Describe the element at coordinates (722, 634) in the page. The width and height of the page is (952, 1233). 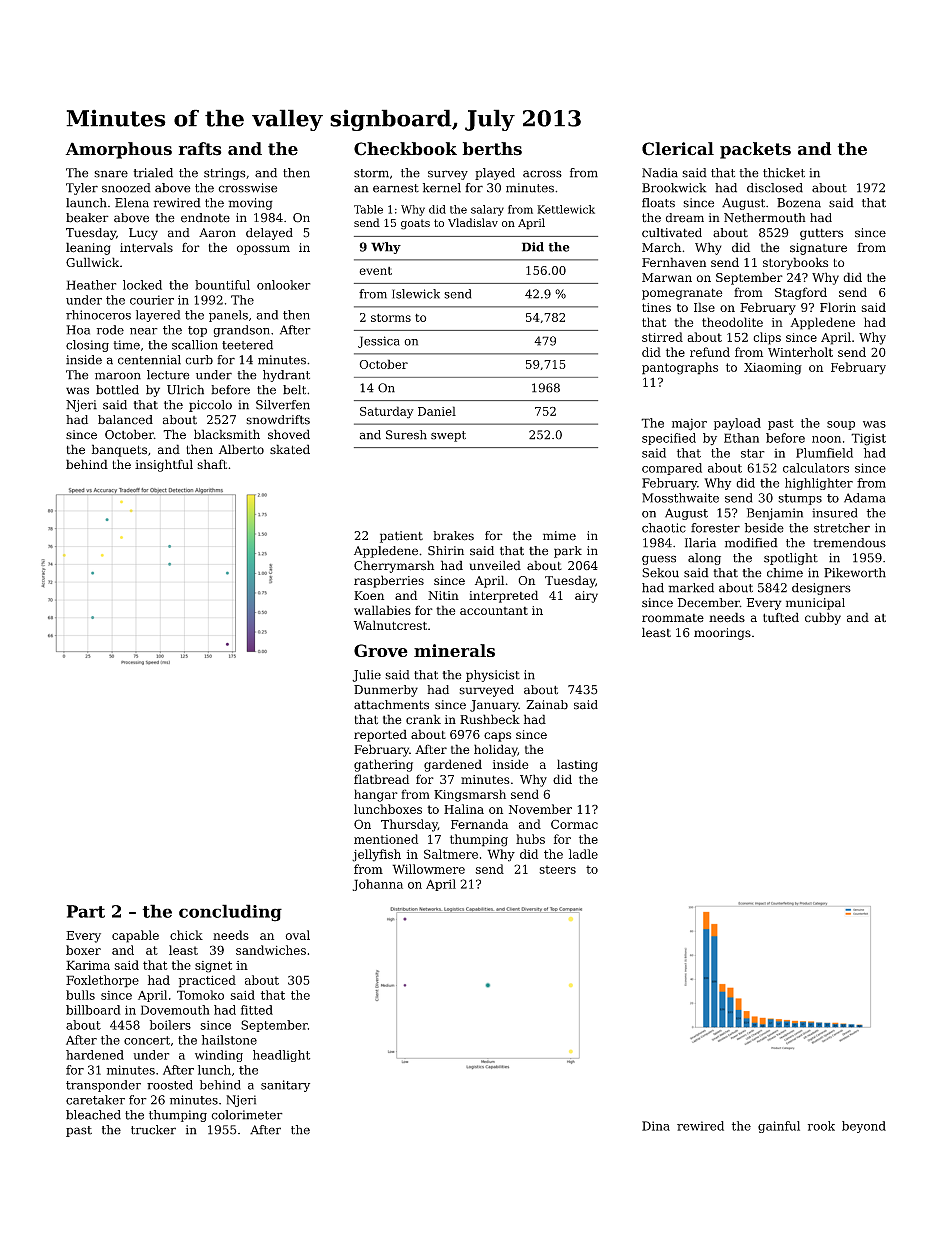
I see `moorings` at that location.
